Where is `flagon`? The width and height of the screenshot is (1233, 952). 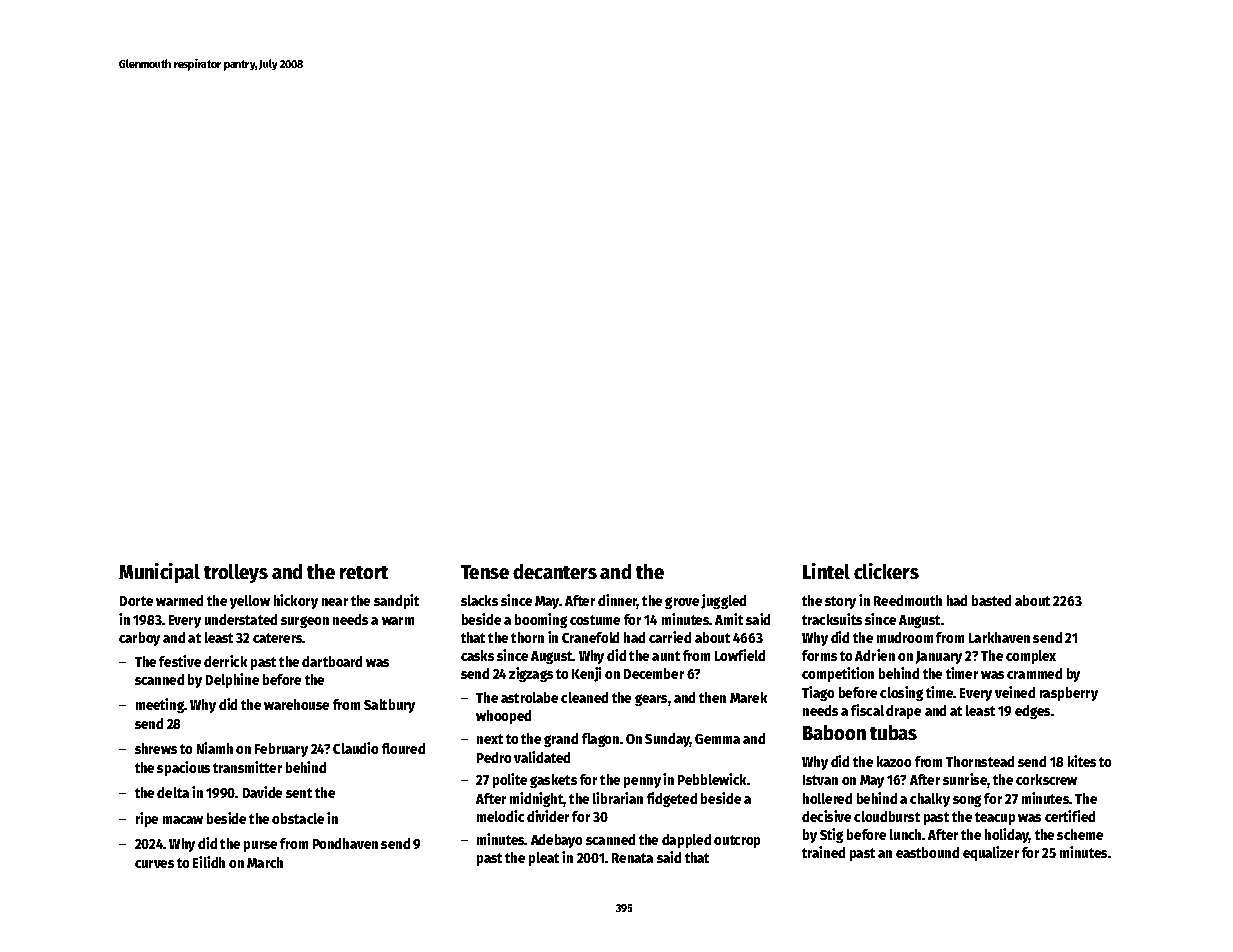 flagon is located at coordinates (600, 740).
